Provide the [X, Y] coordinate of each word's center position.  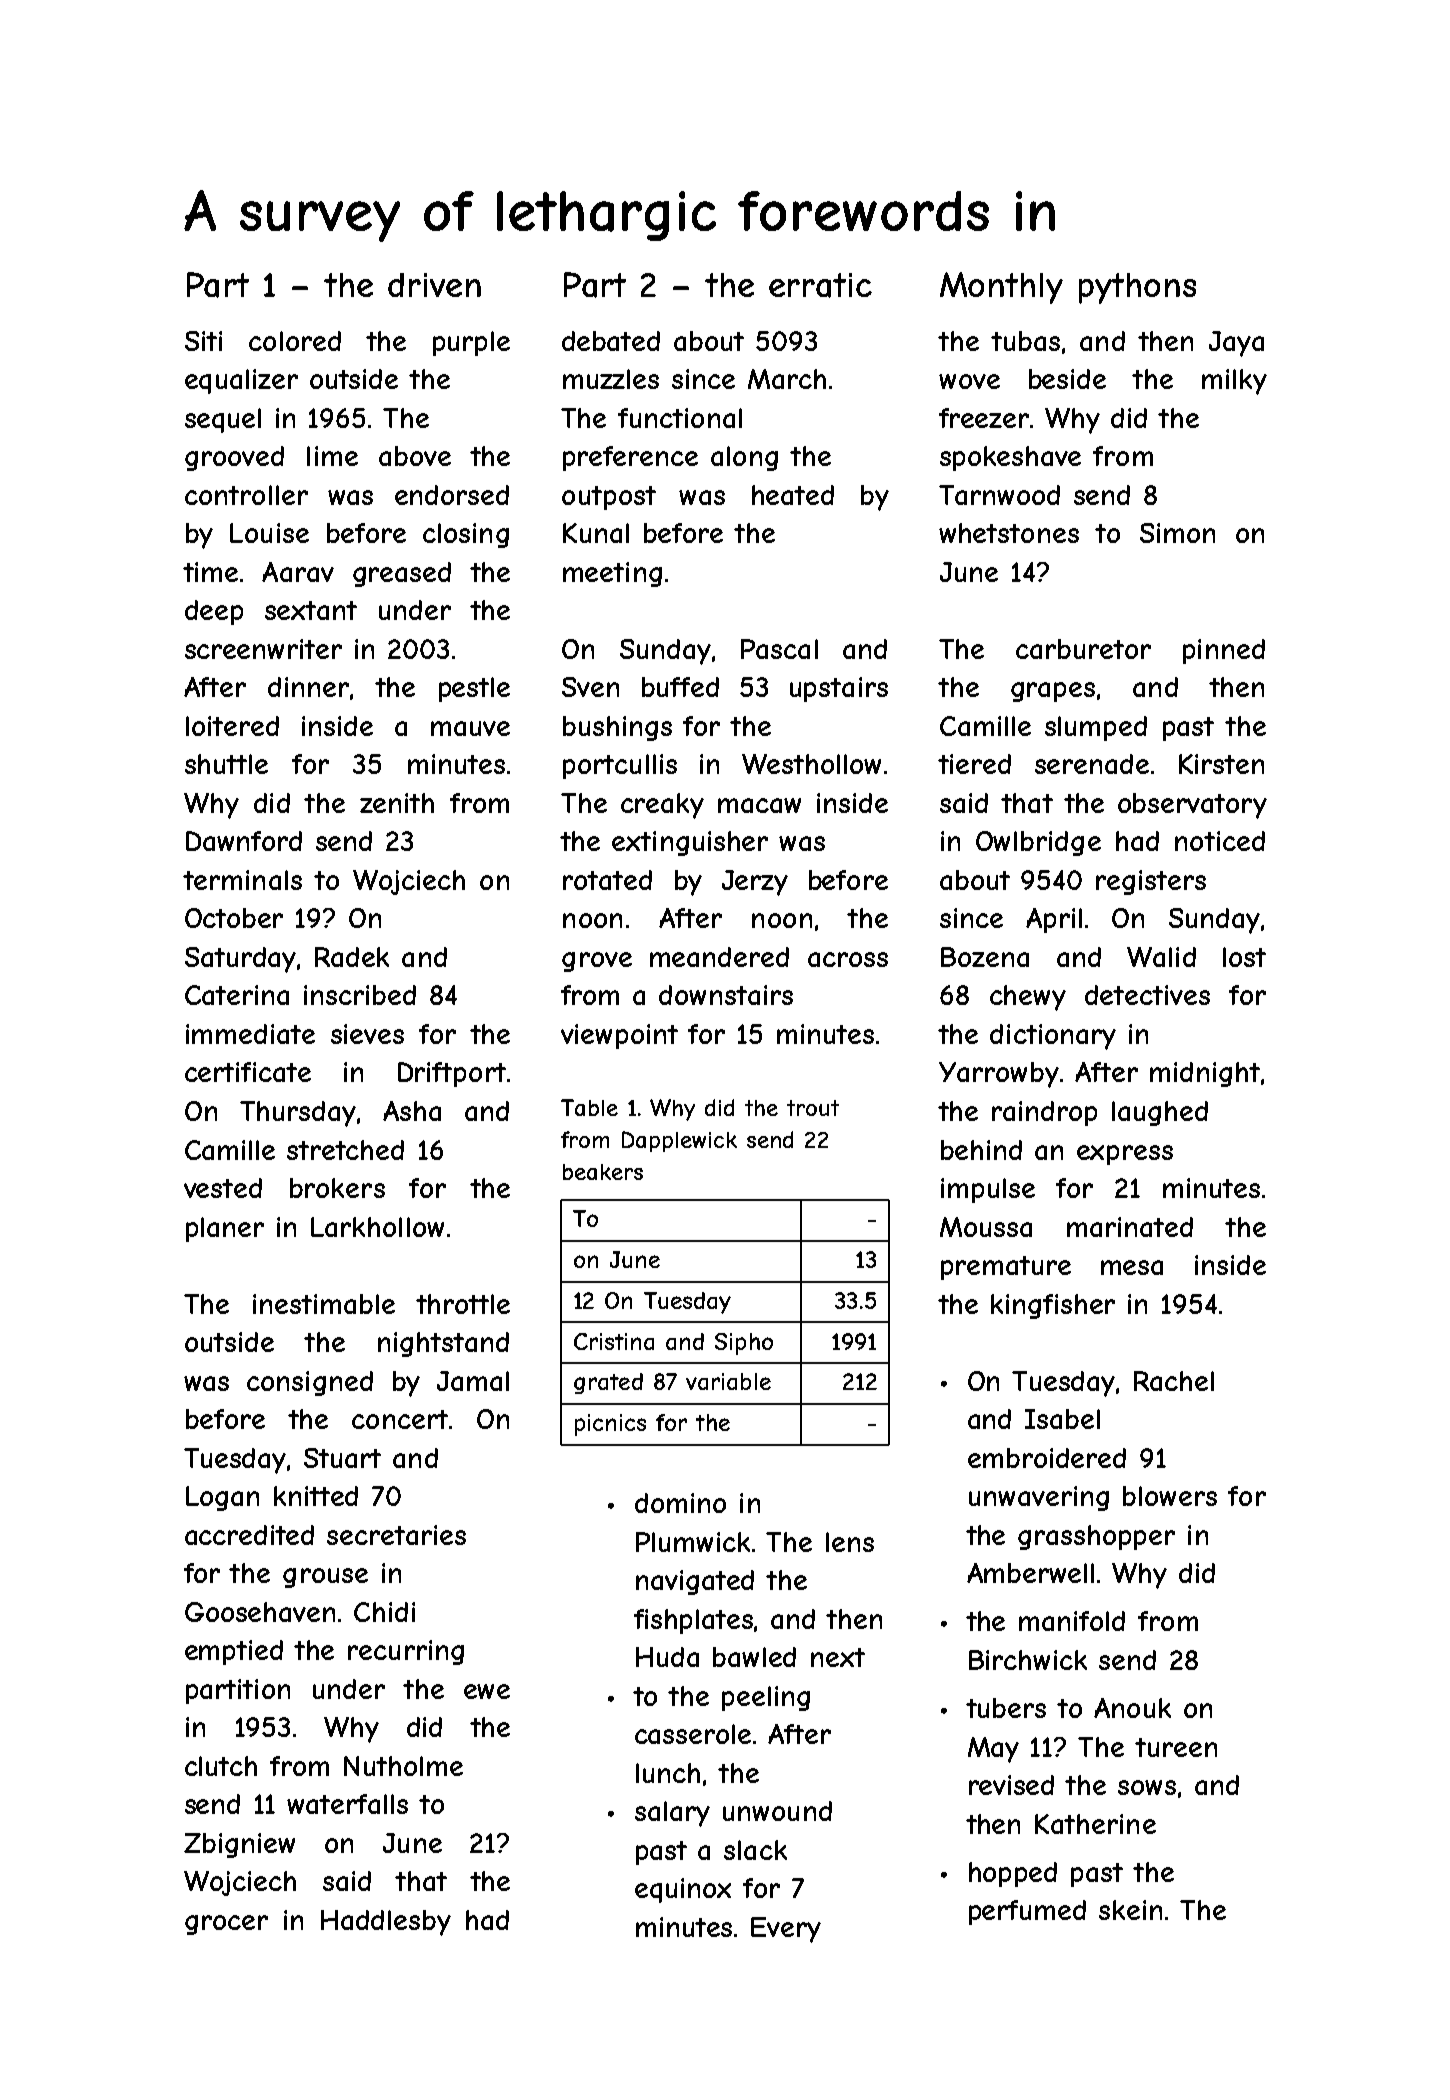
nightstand [443, 1344]
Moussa [986, 1227]
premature [1006, 1268]
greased [402, 574]
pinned [1224, 651]
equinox [683, 1890]
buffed [680, 687]
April [1054, 920]
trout [813, 1108]
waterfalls [347, 1804]
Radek [352, 957]
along [744, 458]
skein [1130, 1910]
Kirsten [1221, 764]
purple [471, 343]
